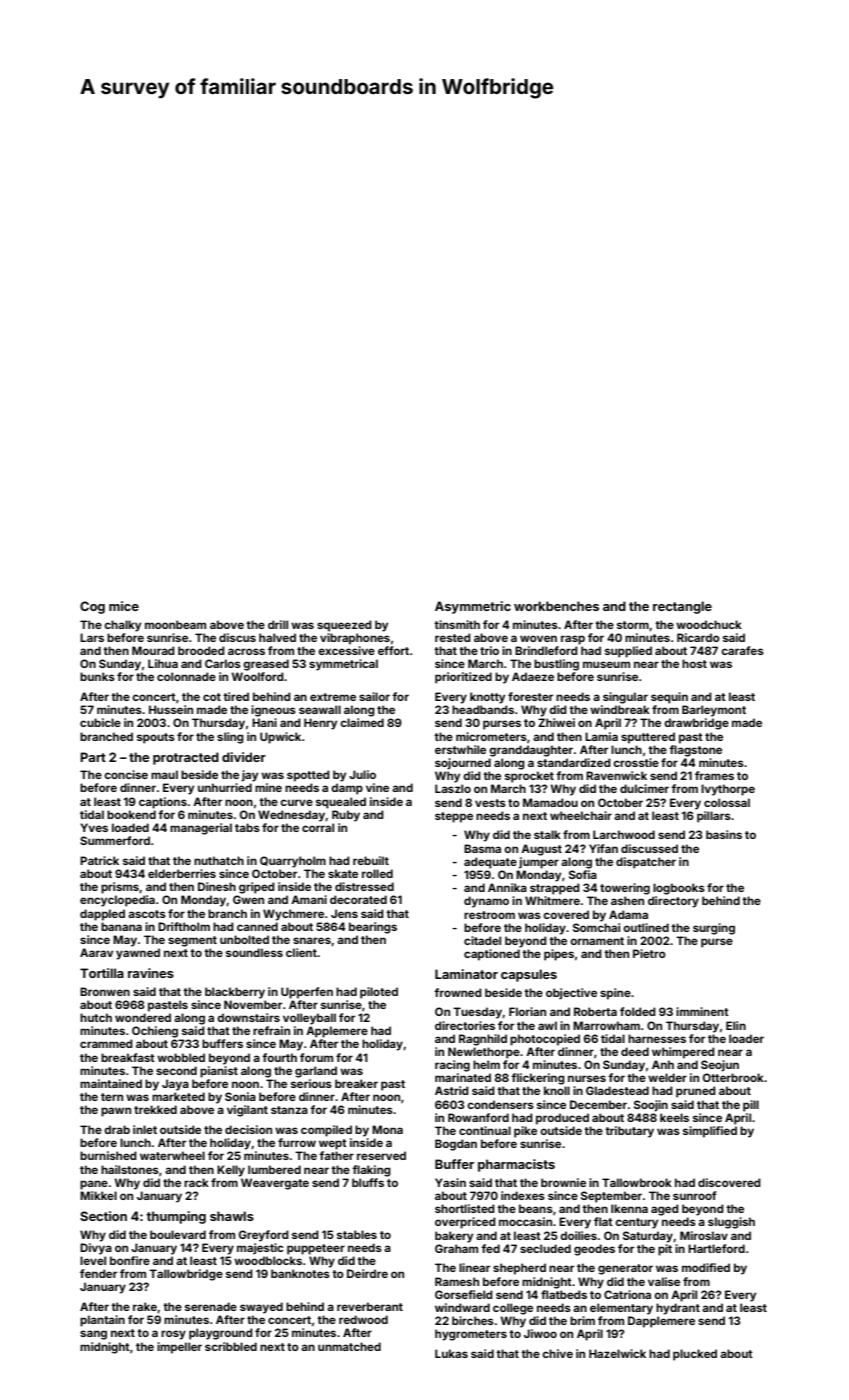 This screenshot has width=849, height=1400. Describe the element at coordinates (126, 774) in the screenshot. I see `concise` at that location.
